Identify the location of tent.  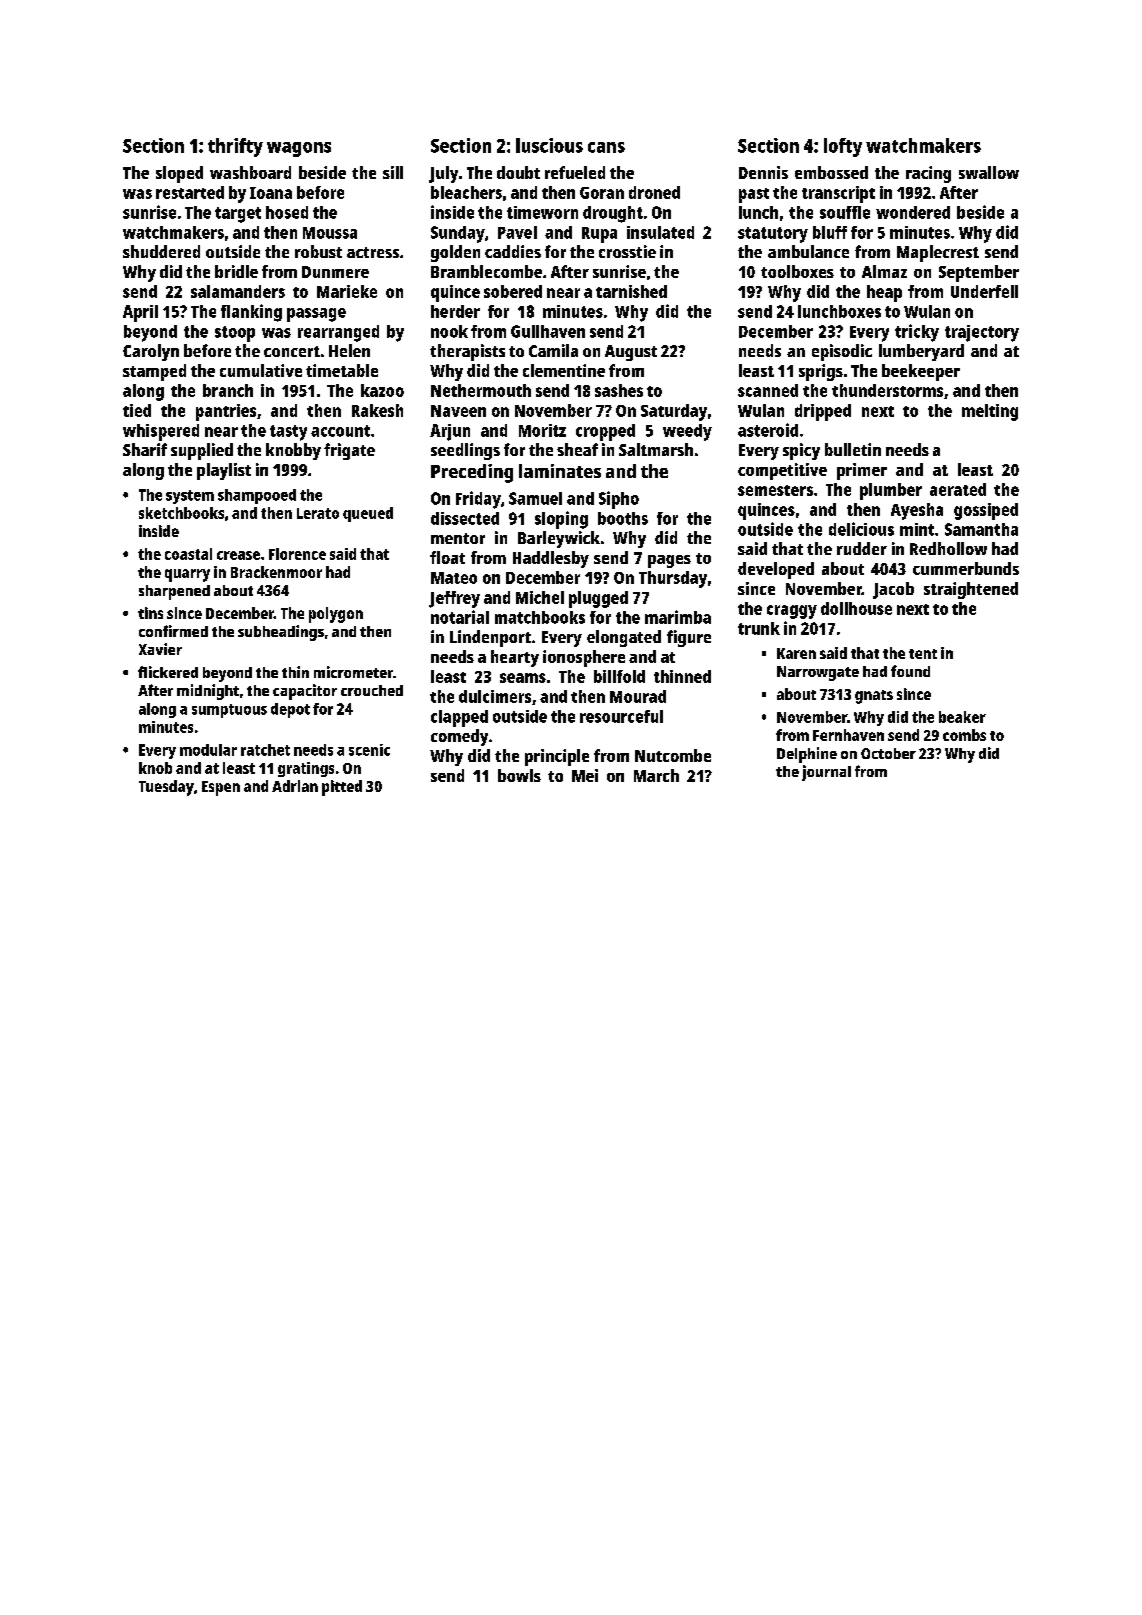
(923, 654).
